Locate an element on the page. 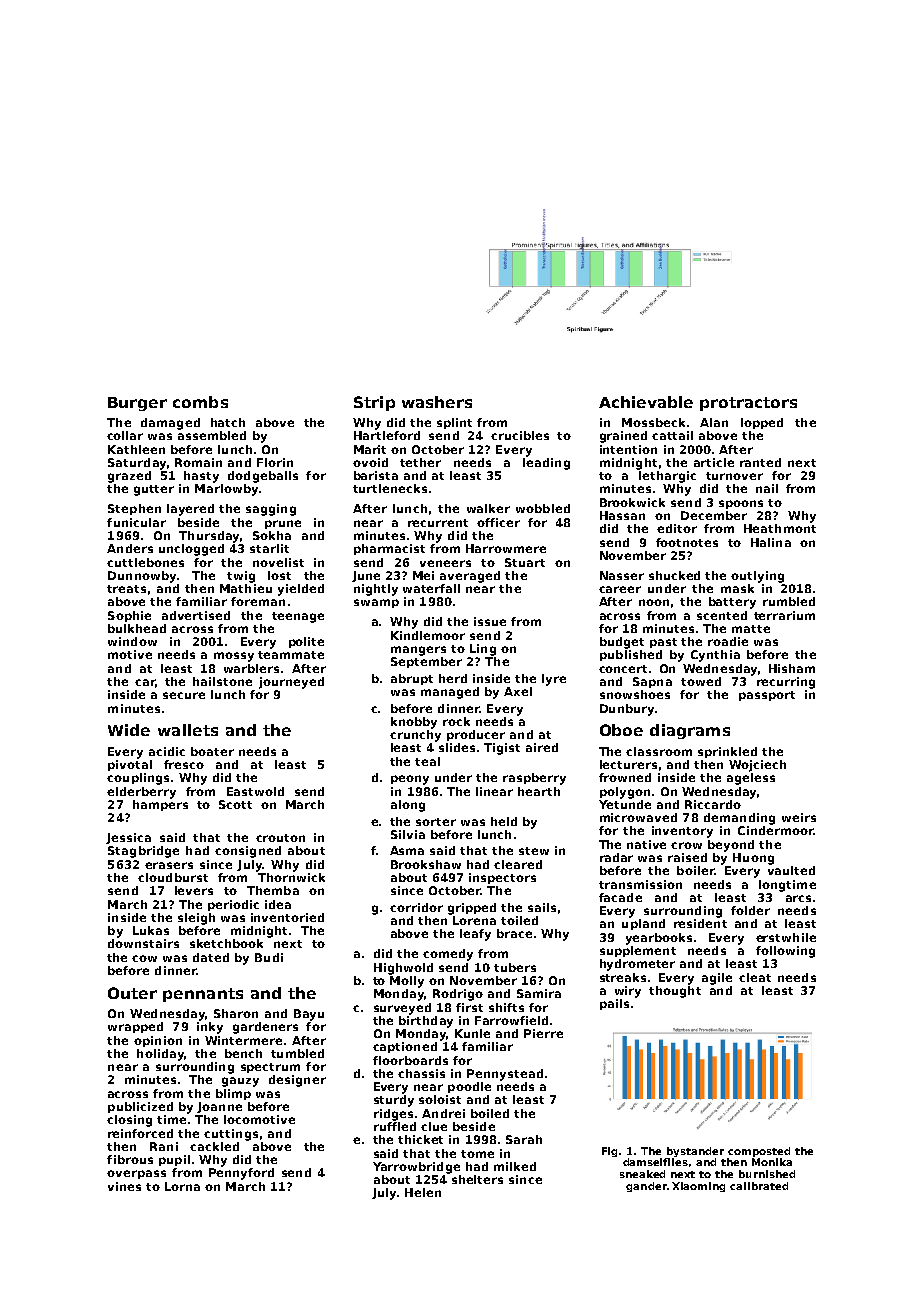 The width and height of the image is (924, 1308). Lorna is located at coordinates (182, 1186).
